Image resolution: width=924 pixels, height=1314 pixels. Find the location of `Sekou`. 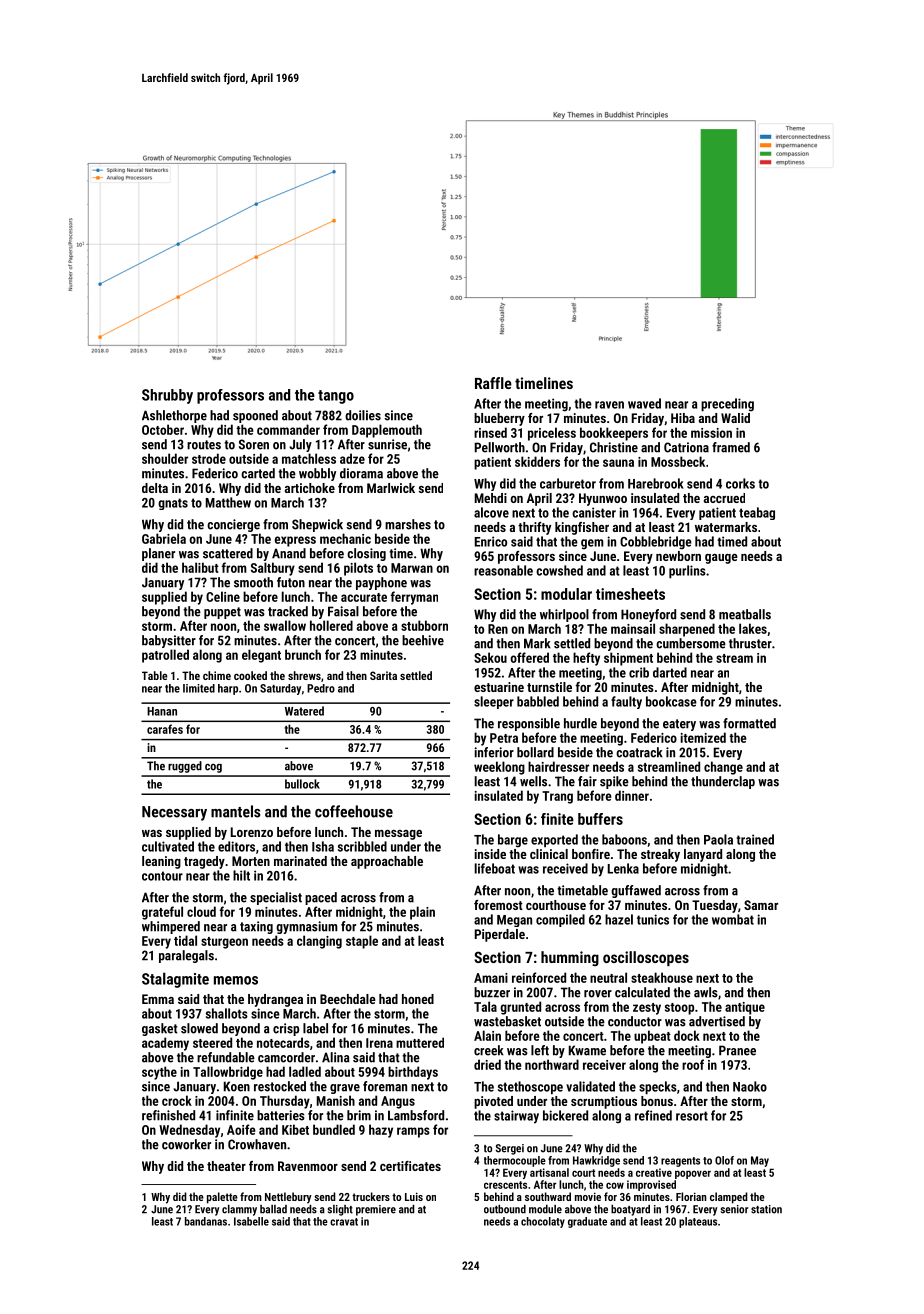

Sekou is located at coordinates (490, 657).
